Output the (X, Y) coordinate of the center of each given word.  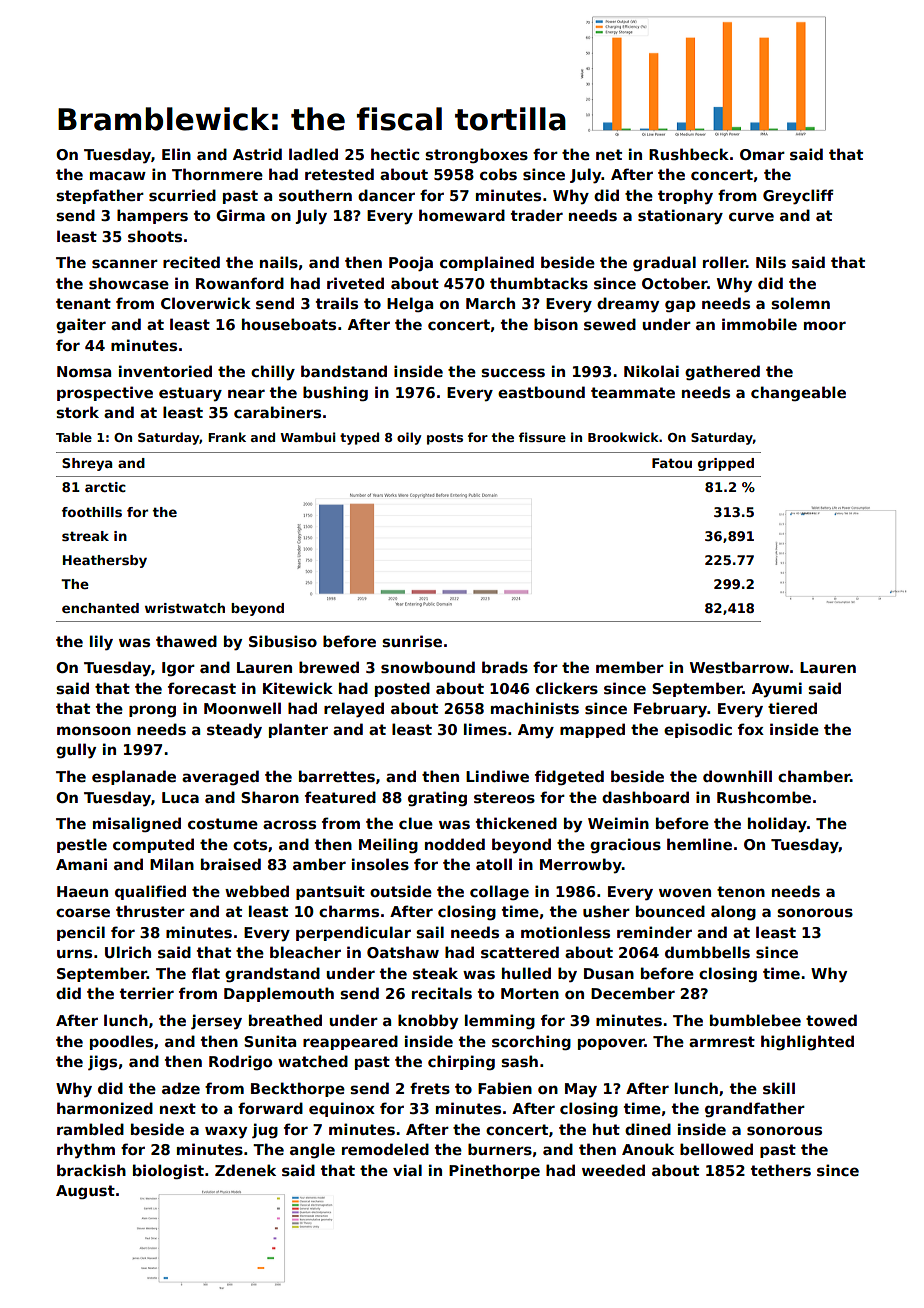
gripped (726, 464)
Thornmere (217, 174)
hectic (395, 154)
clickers (567, 688)
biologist (168, 1171)
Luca (180, 797)
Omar (762, 154)
